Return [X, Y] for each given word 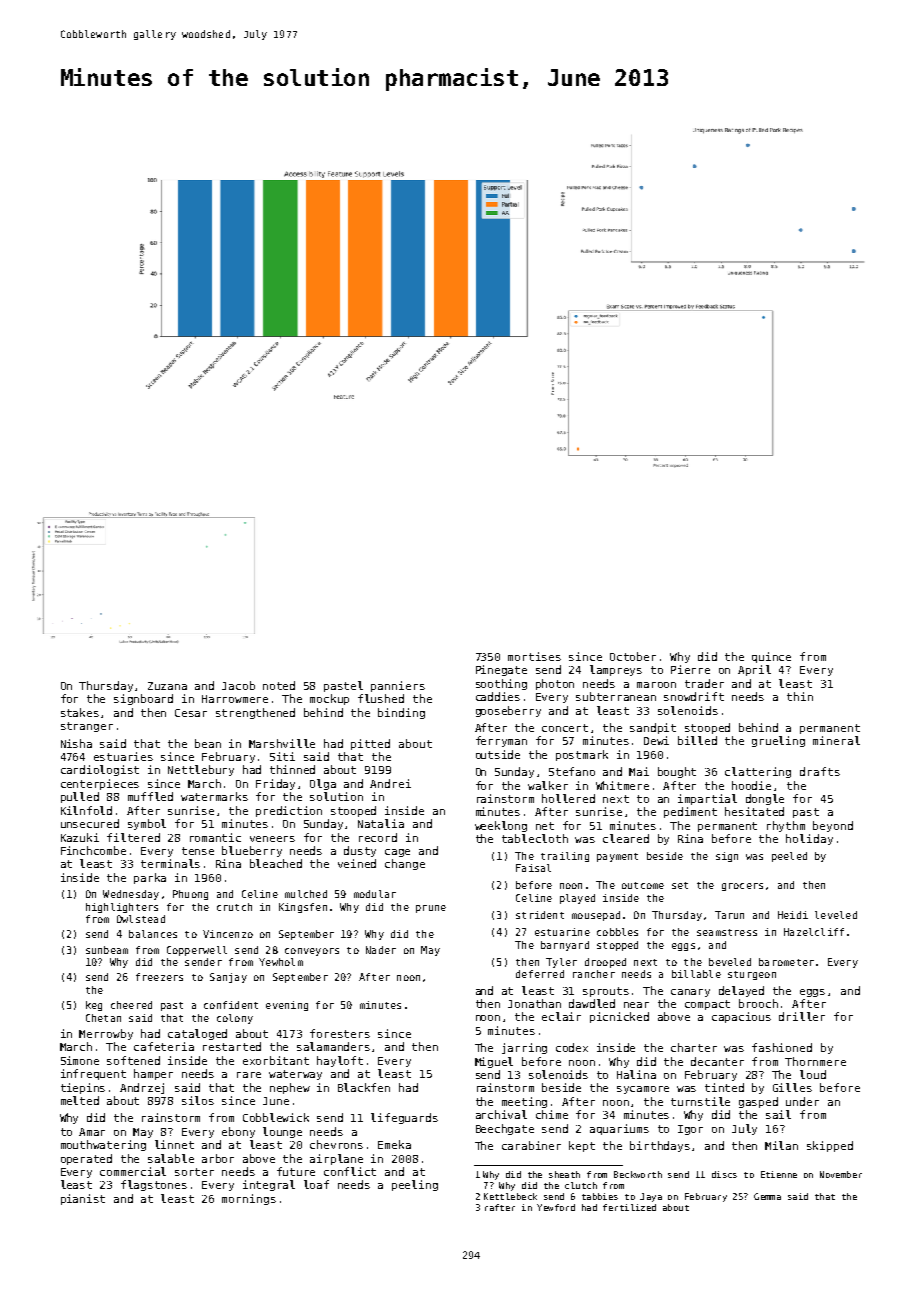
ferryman [501, 741]
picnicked [619, 1017]
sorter [194, 1172]
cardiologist [100, 770]
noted [279, 685]
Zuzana [167, 686]
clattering [758, 772]
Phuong [190, 895]
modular [375, 894]
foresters [340, 1033]
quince [771, 657]
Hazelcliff [814, 932]
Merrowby [106, 1034]
